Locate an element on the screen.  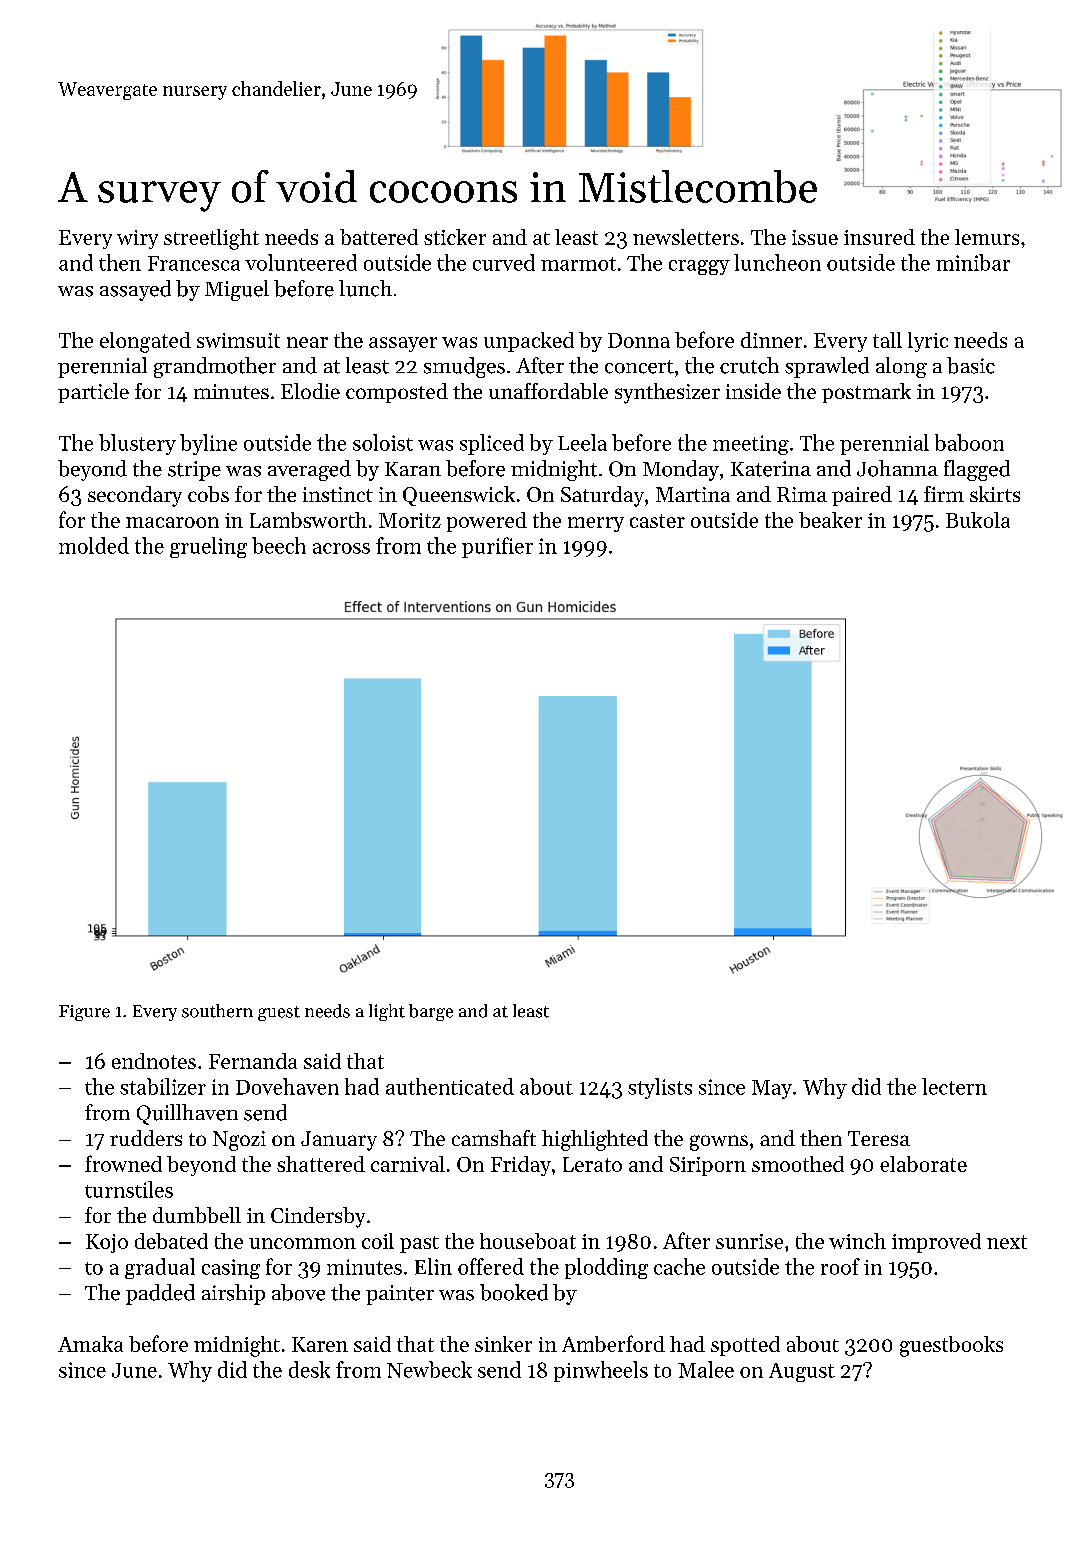
wiry is located at coordinates (137, 239).
